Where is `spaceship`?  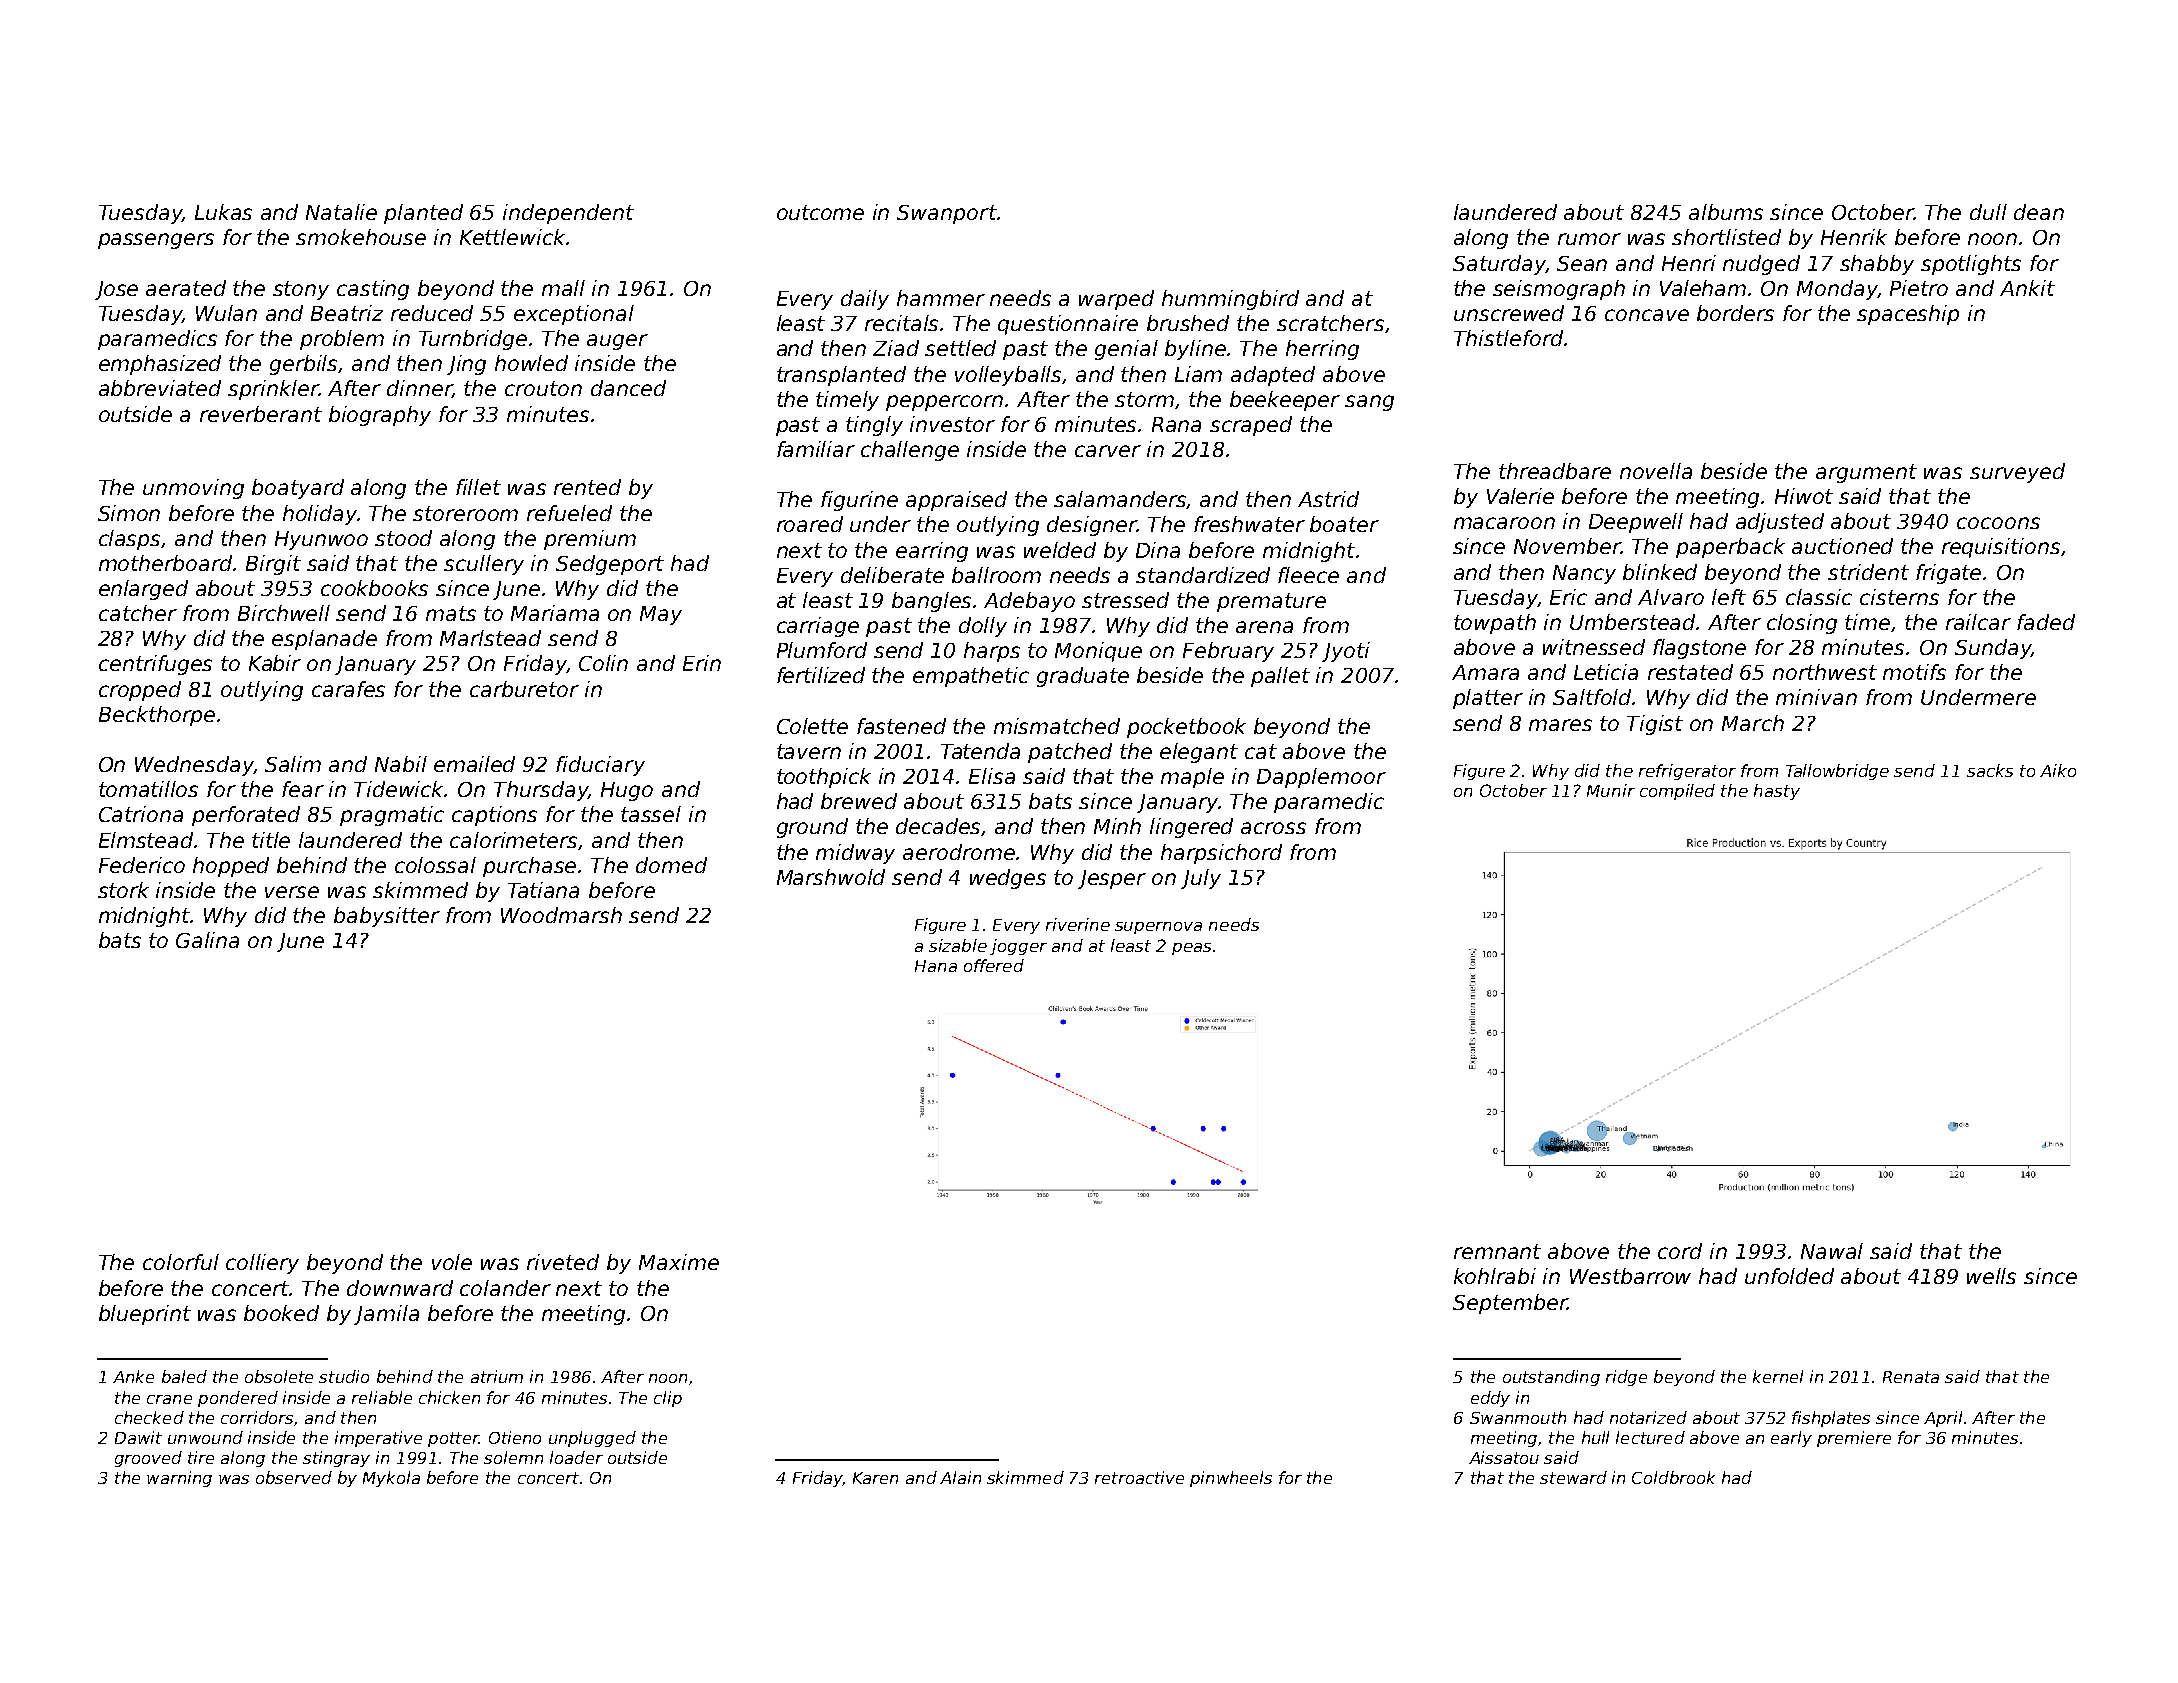 spaceship is located at coordinates (1908, 315).
